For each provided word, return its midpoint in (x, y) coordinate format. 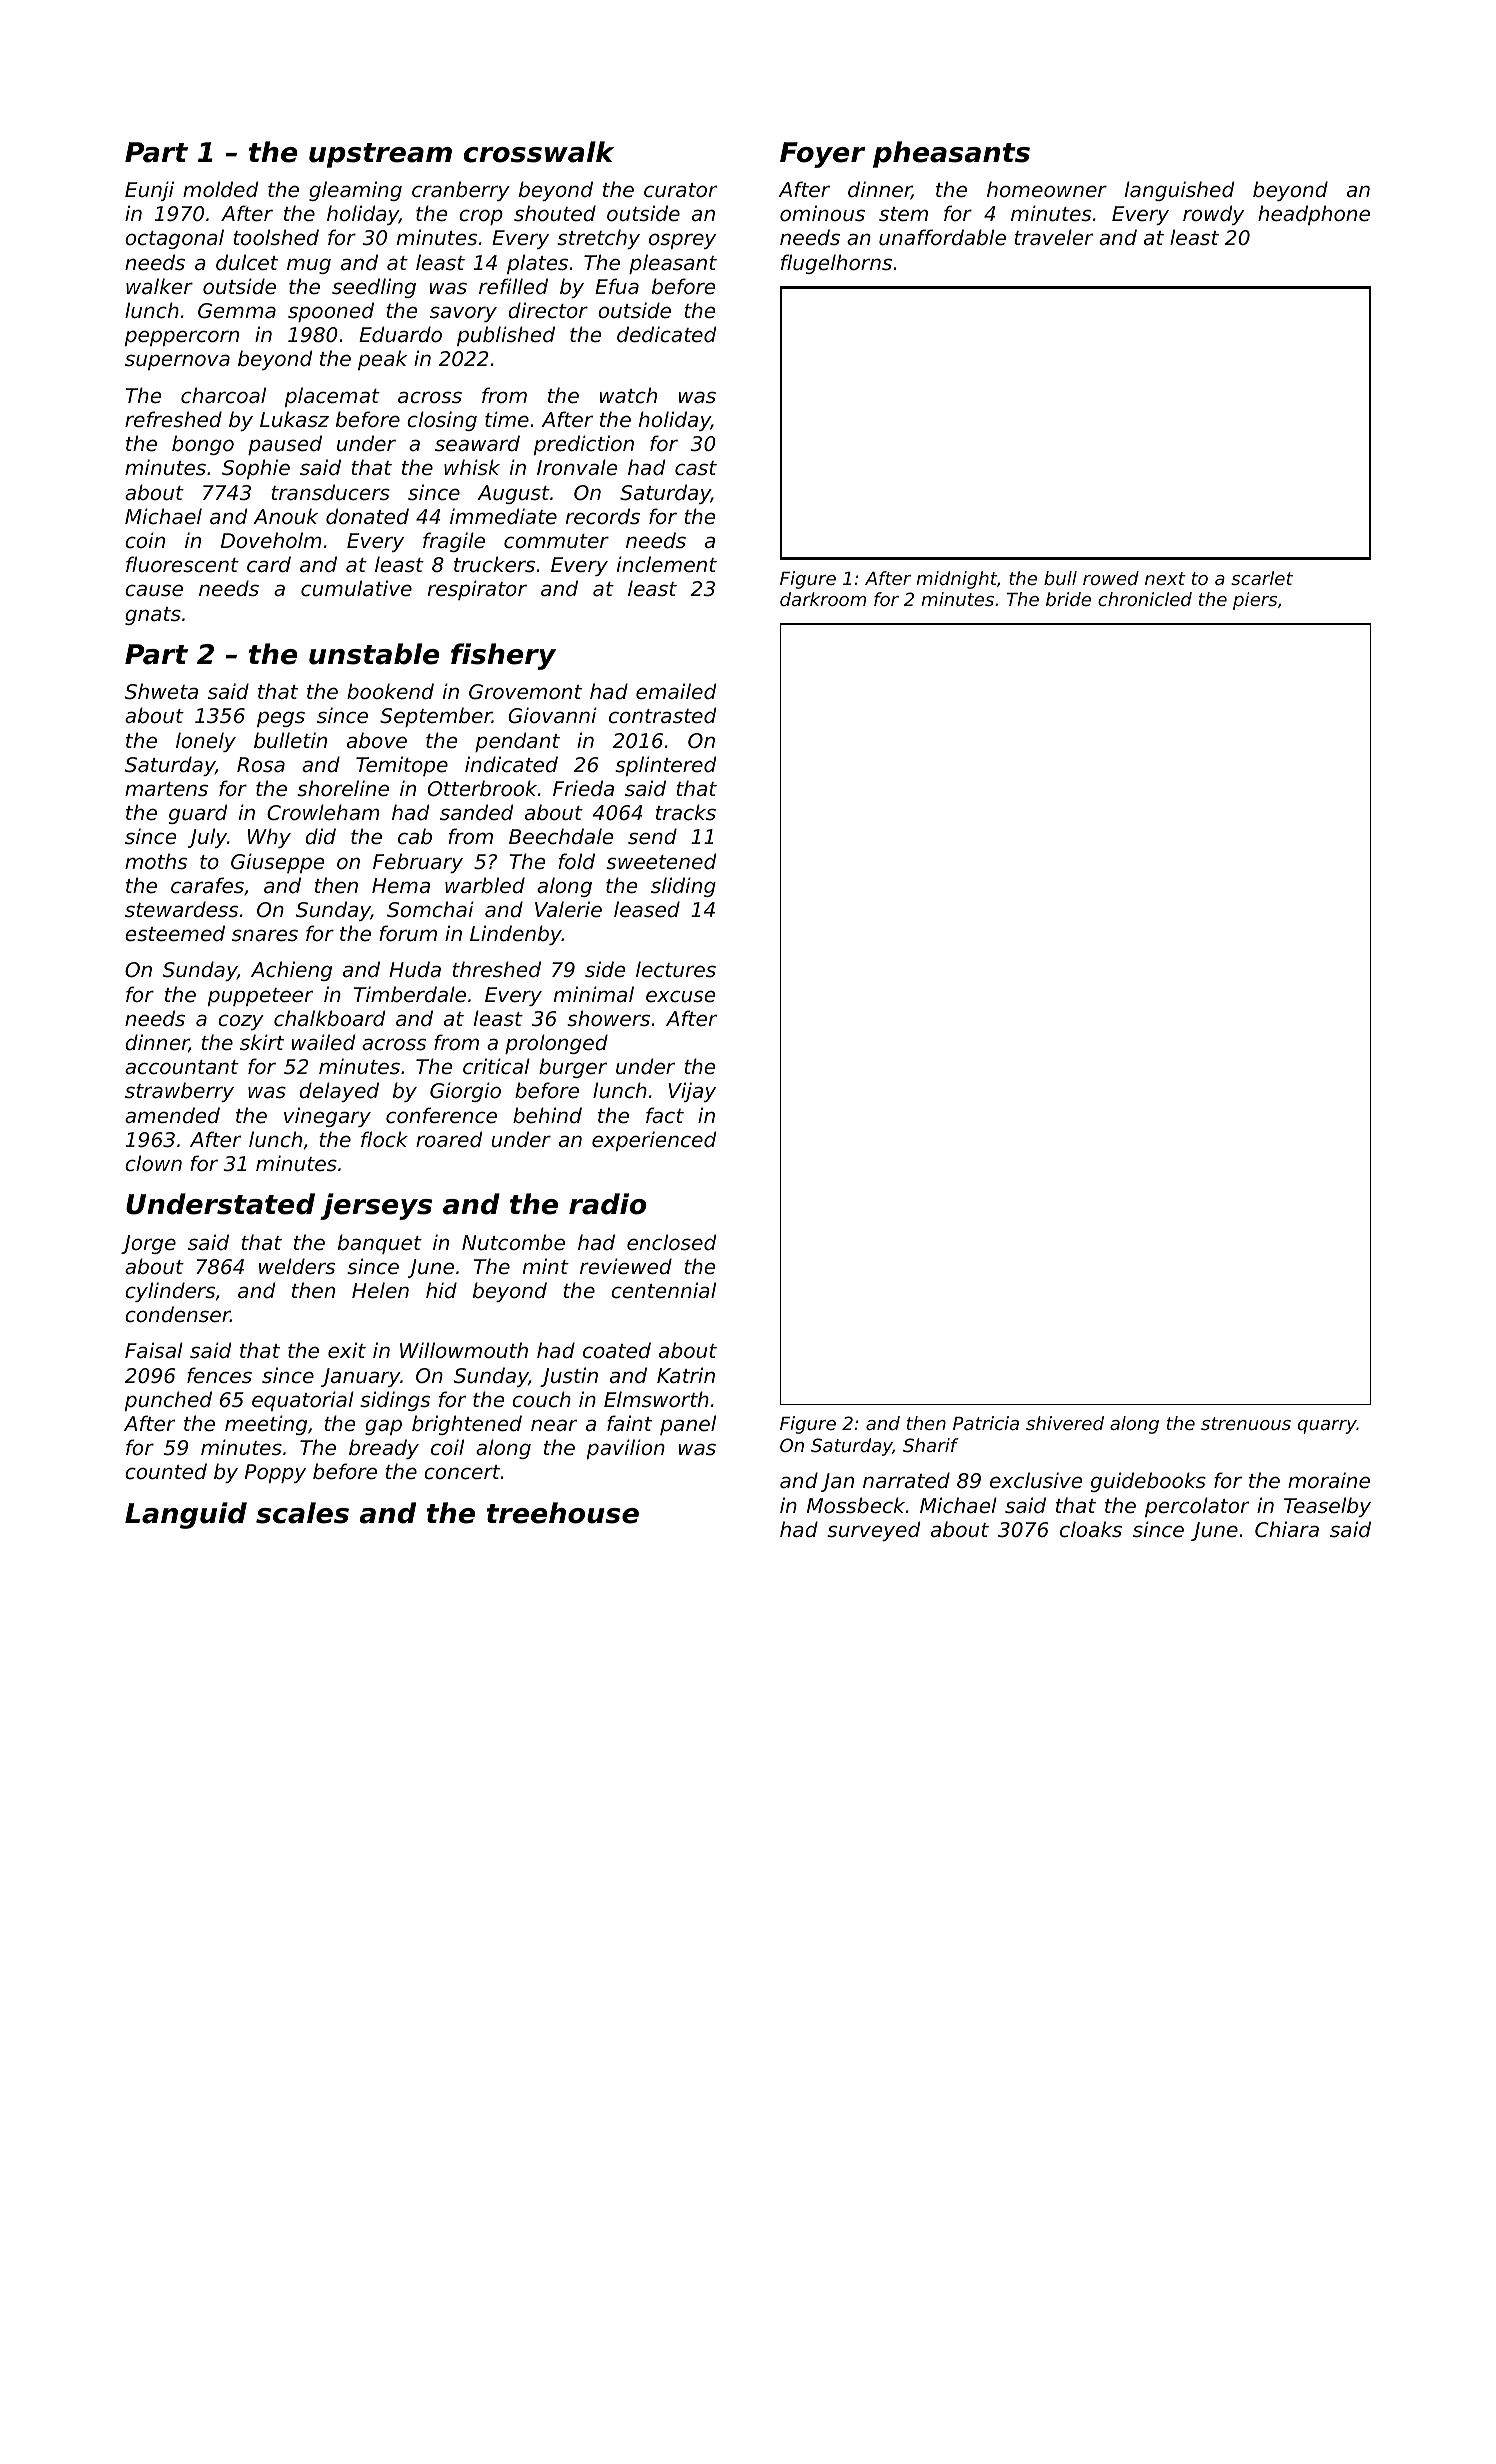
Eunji (149, 191)
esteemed (175, 933)
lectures (676, 969)
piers (1255, 601)
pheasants (951, 154)
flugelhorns (836, 264)
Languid (186, 1515)
